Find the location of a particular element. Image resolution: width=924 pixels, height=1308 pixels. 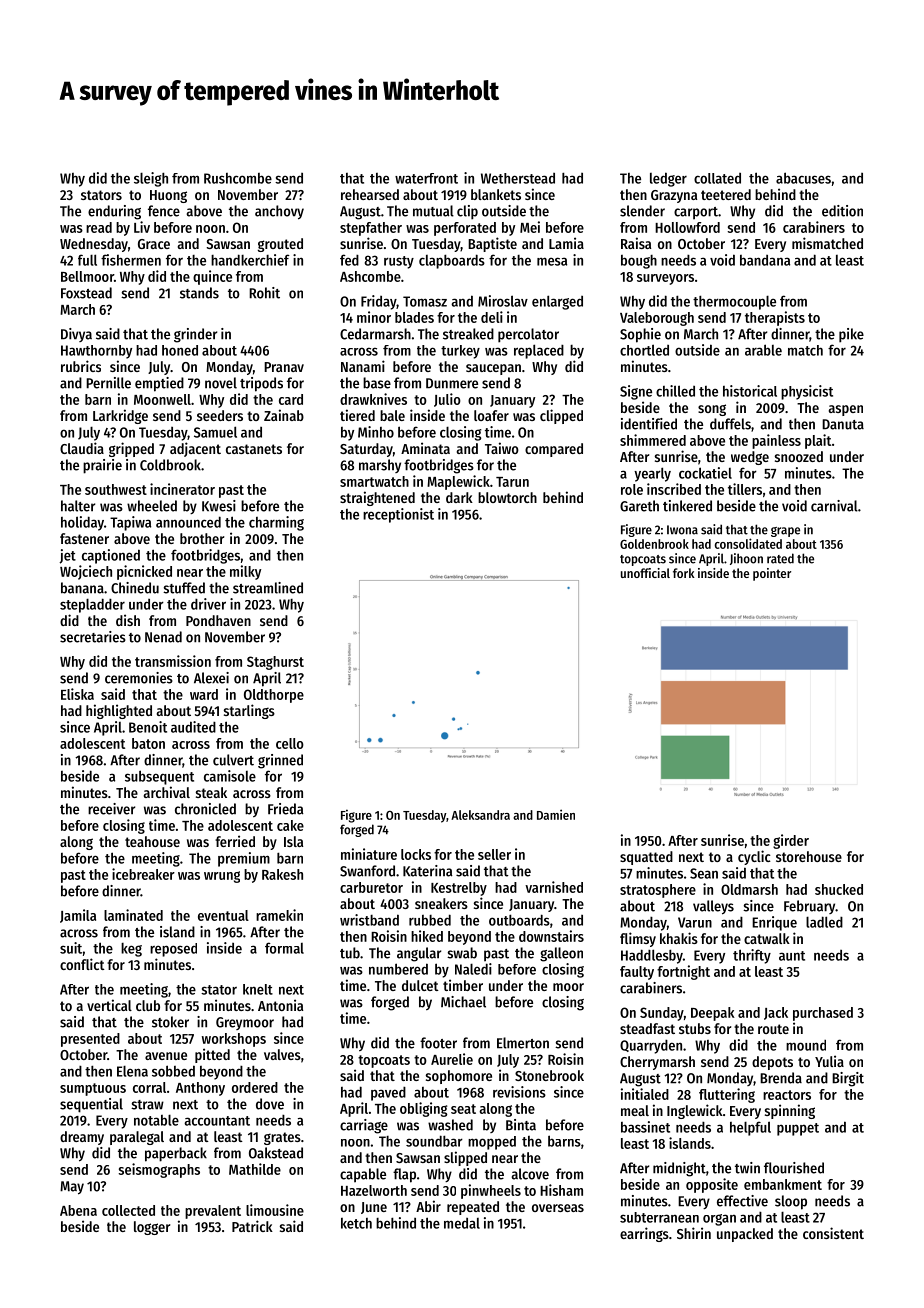

sleigh is located at coordinates (151, 179).
